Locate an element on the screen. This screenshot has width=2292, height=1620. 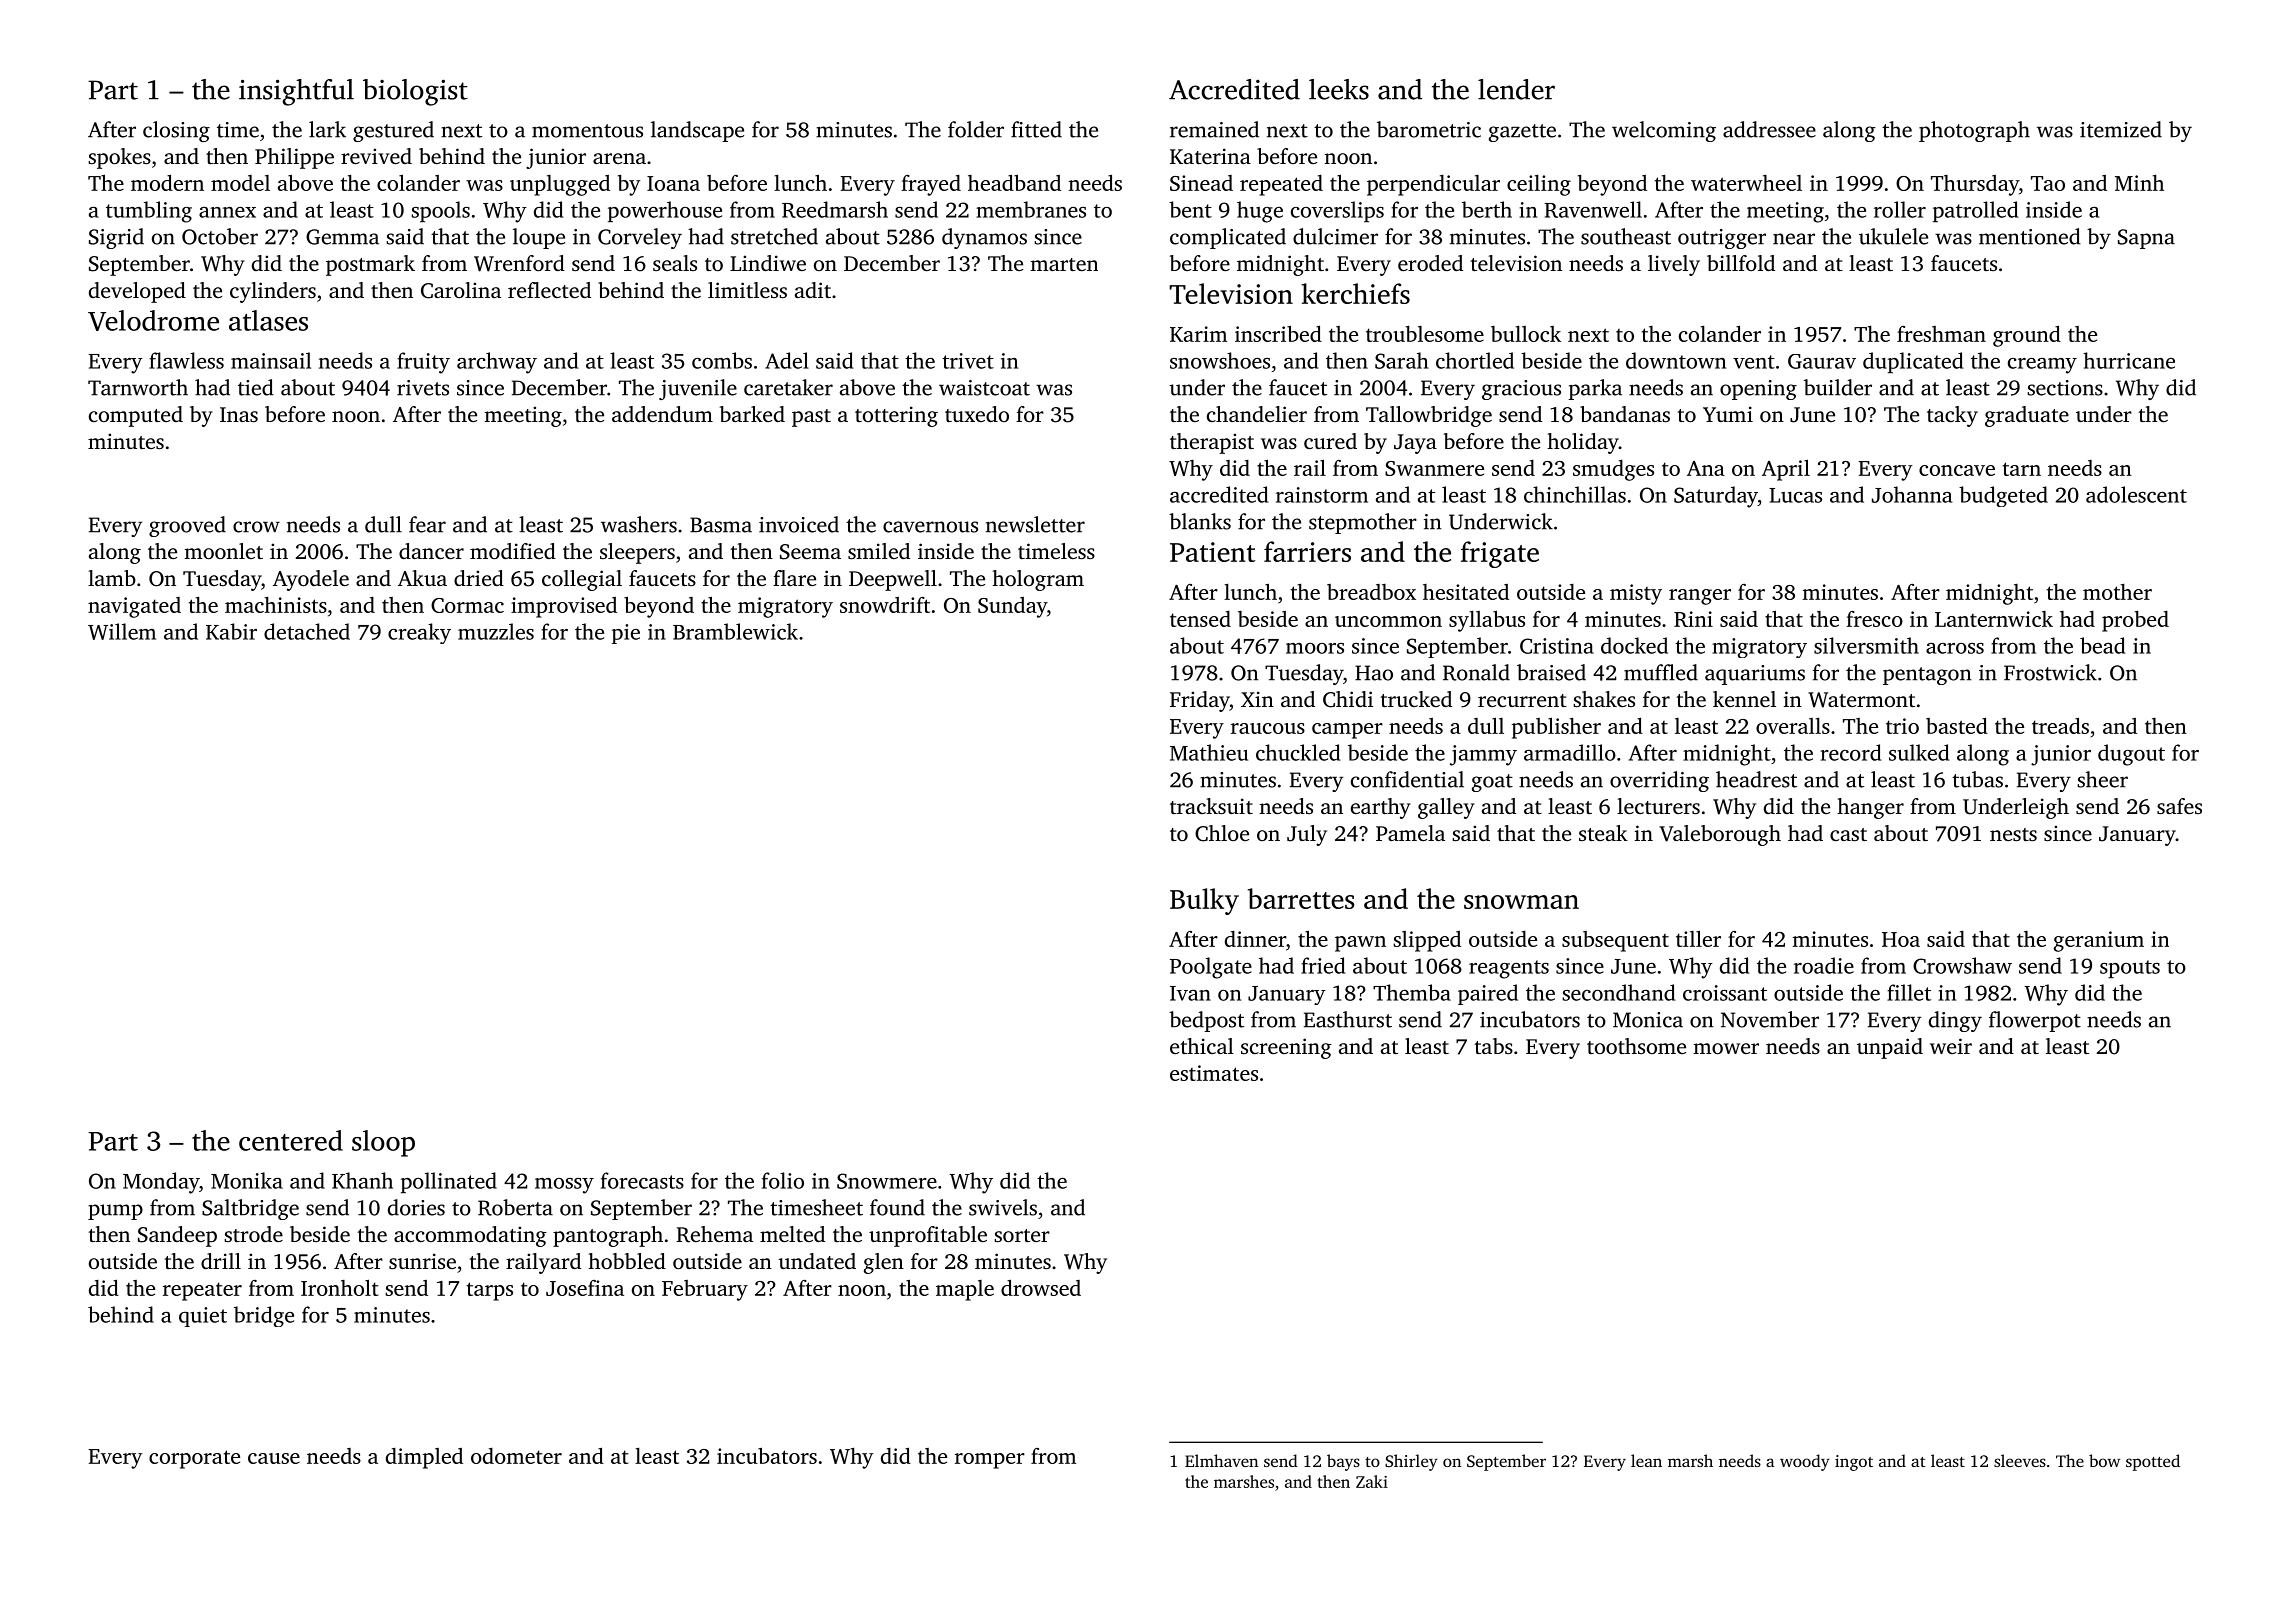
insightful is located at coordinates (296, 92).
